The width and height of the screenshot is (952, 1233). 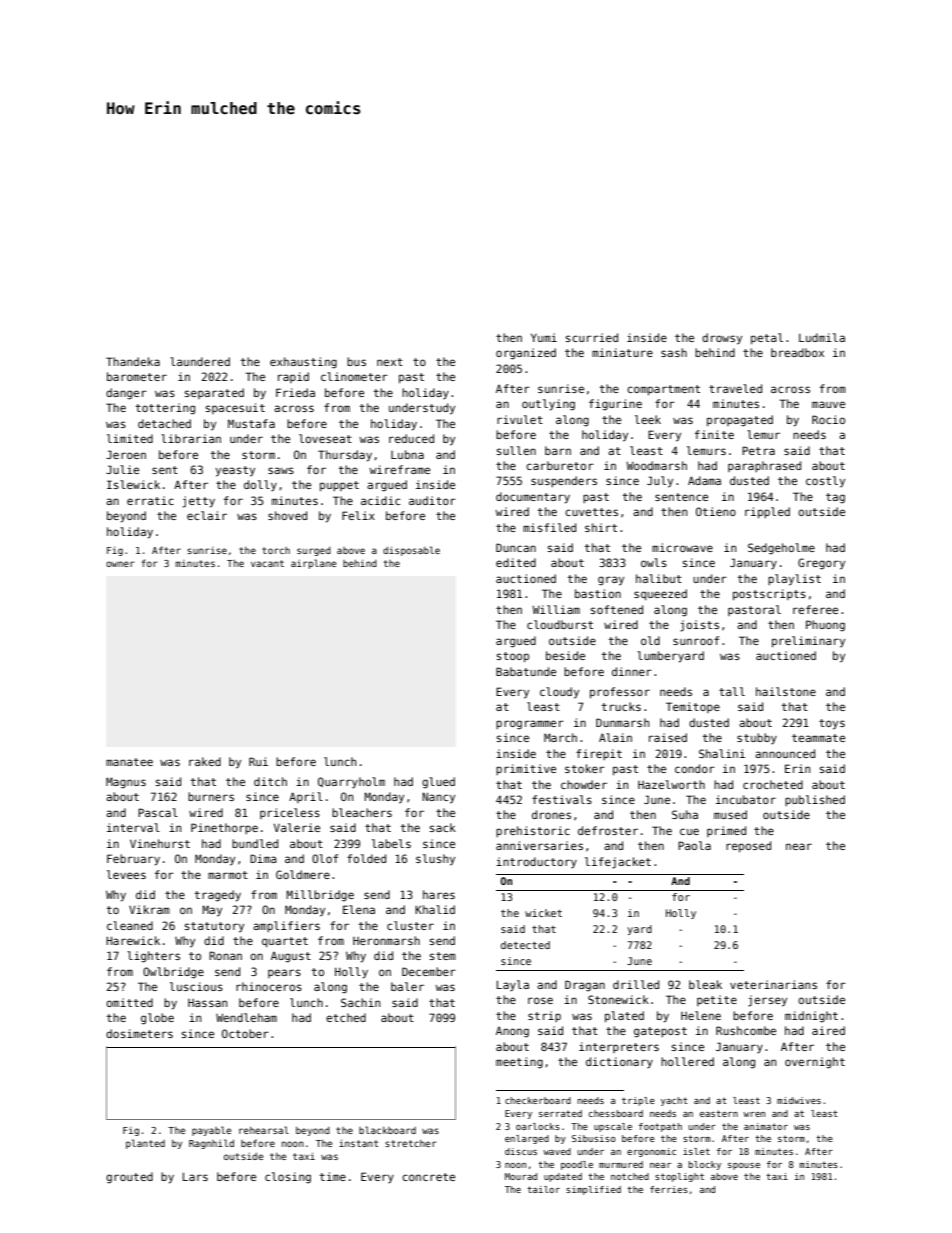 What do you see at coordinates (584, 784) in the screenshot?
I see `chowder` at bounding box center [584, 784].
